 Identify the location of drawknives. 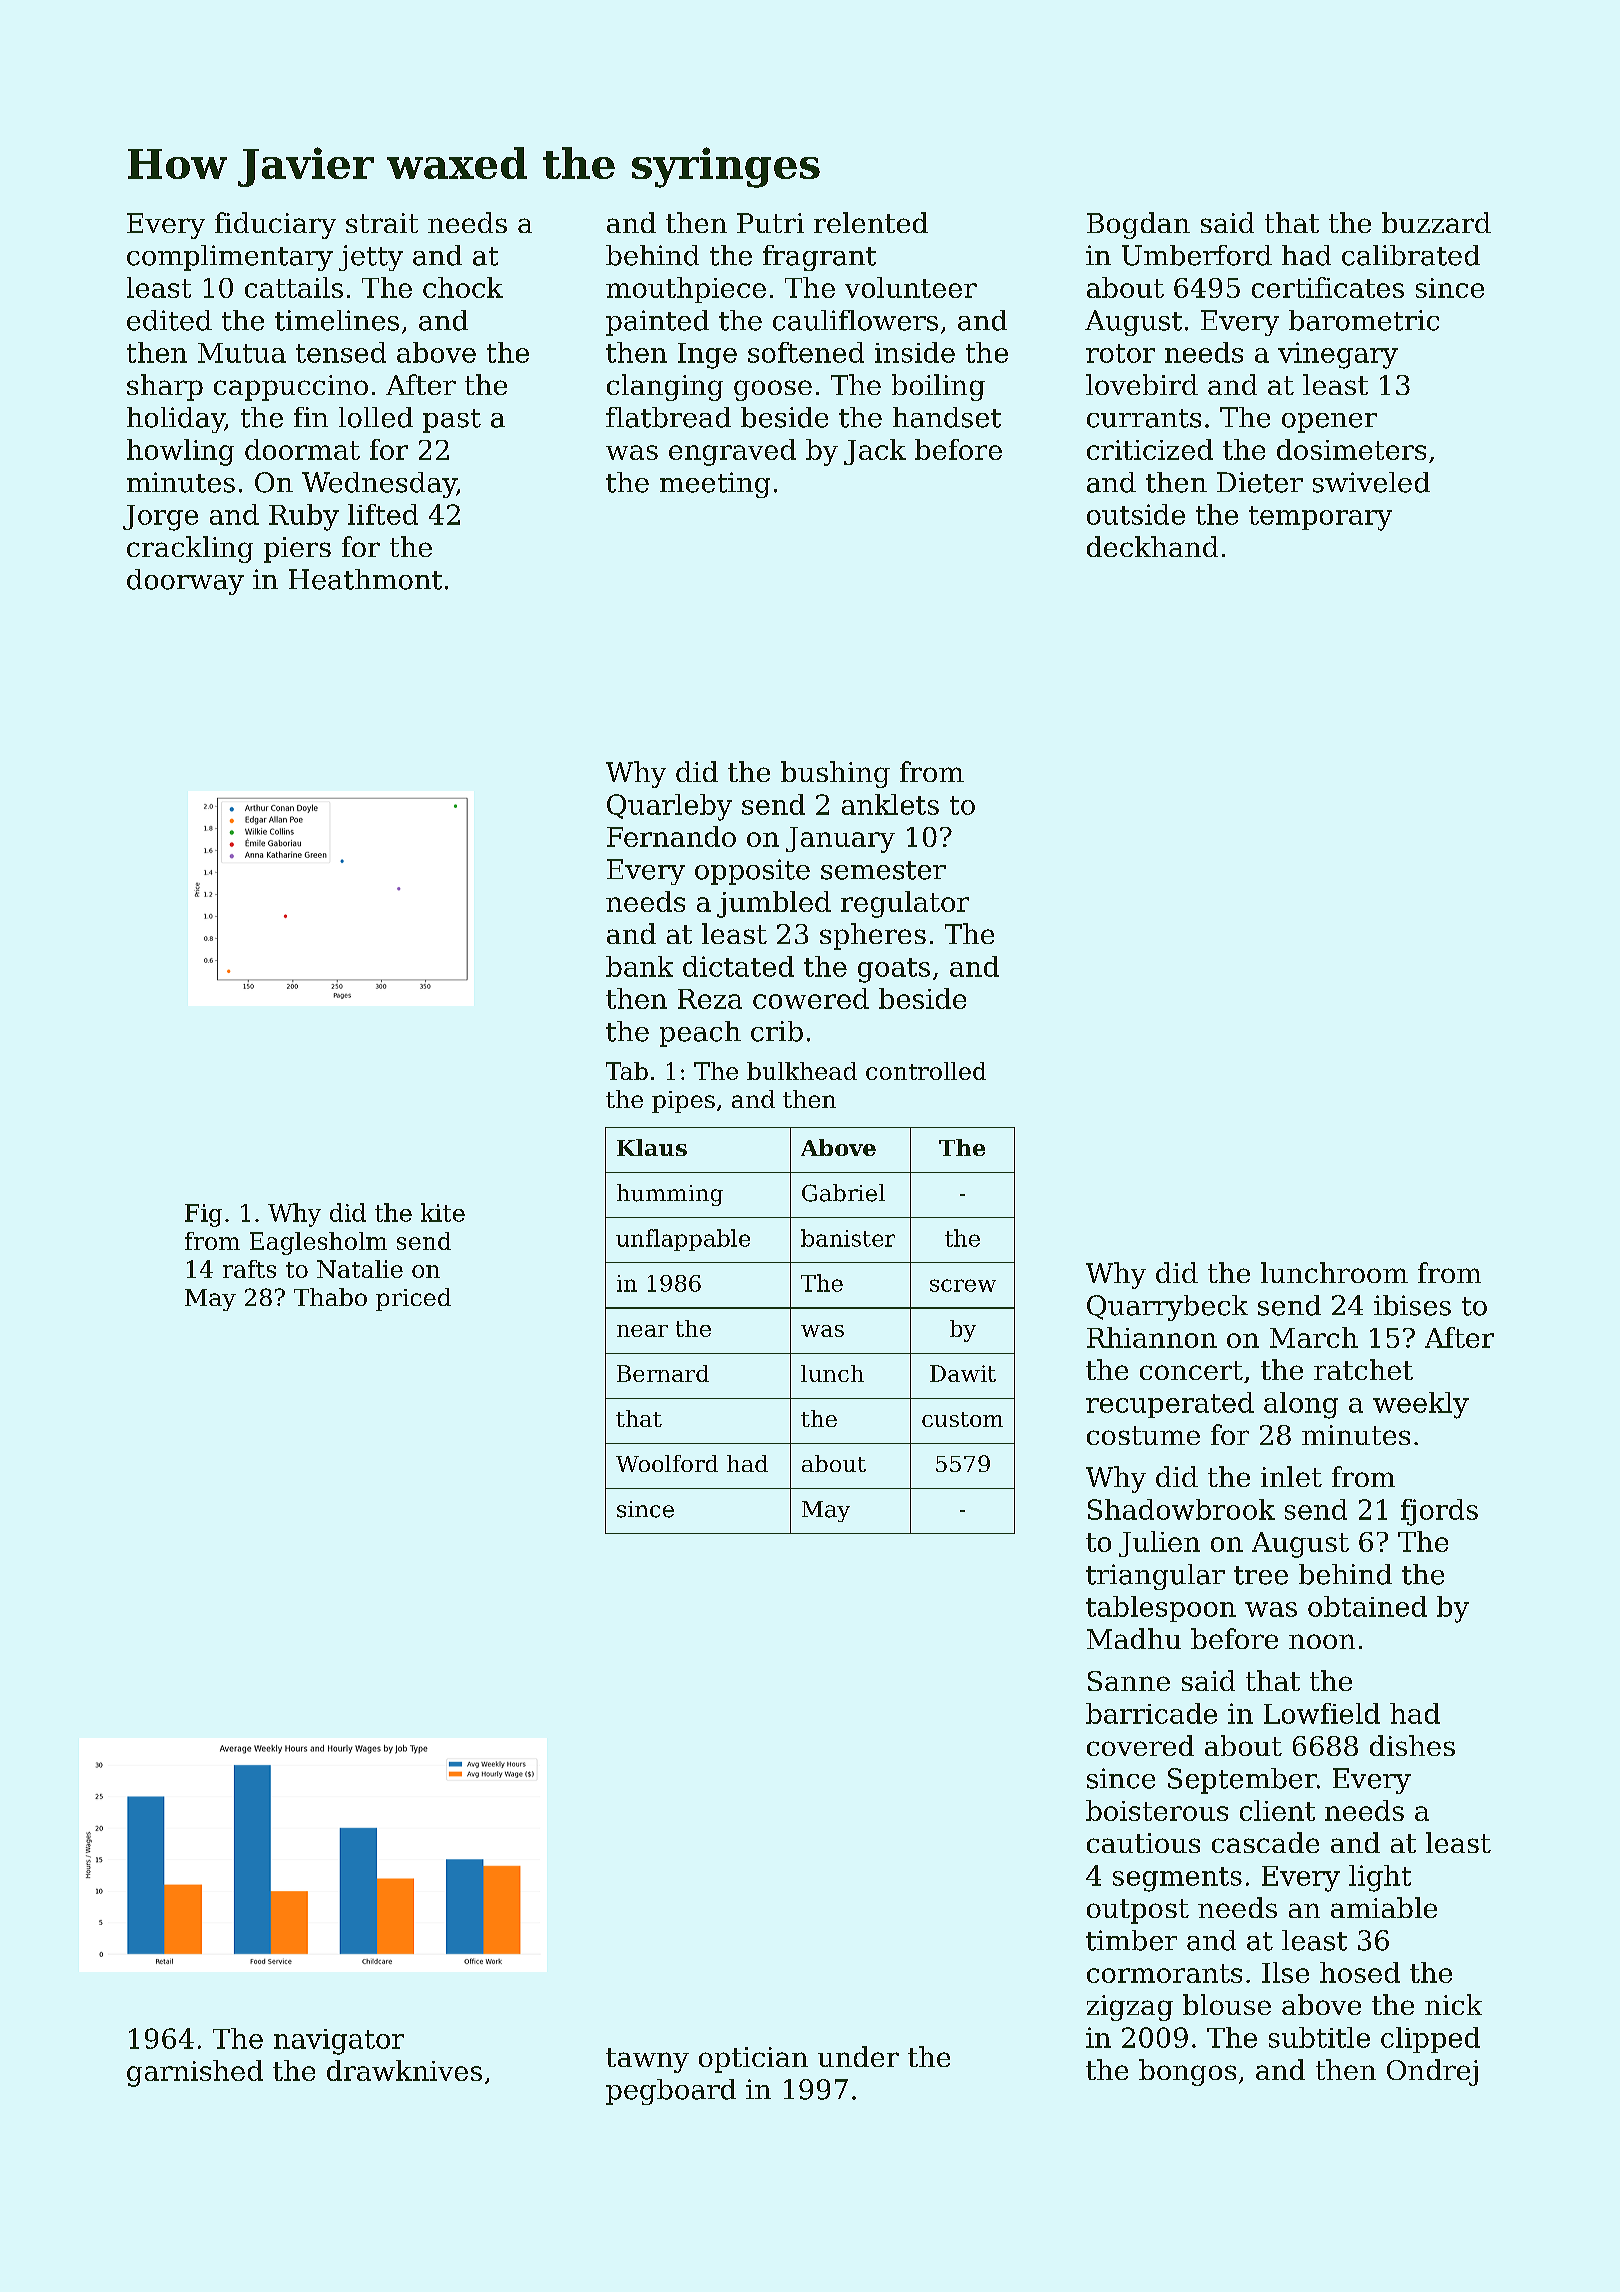
(404, 2070).
